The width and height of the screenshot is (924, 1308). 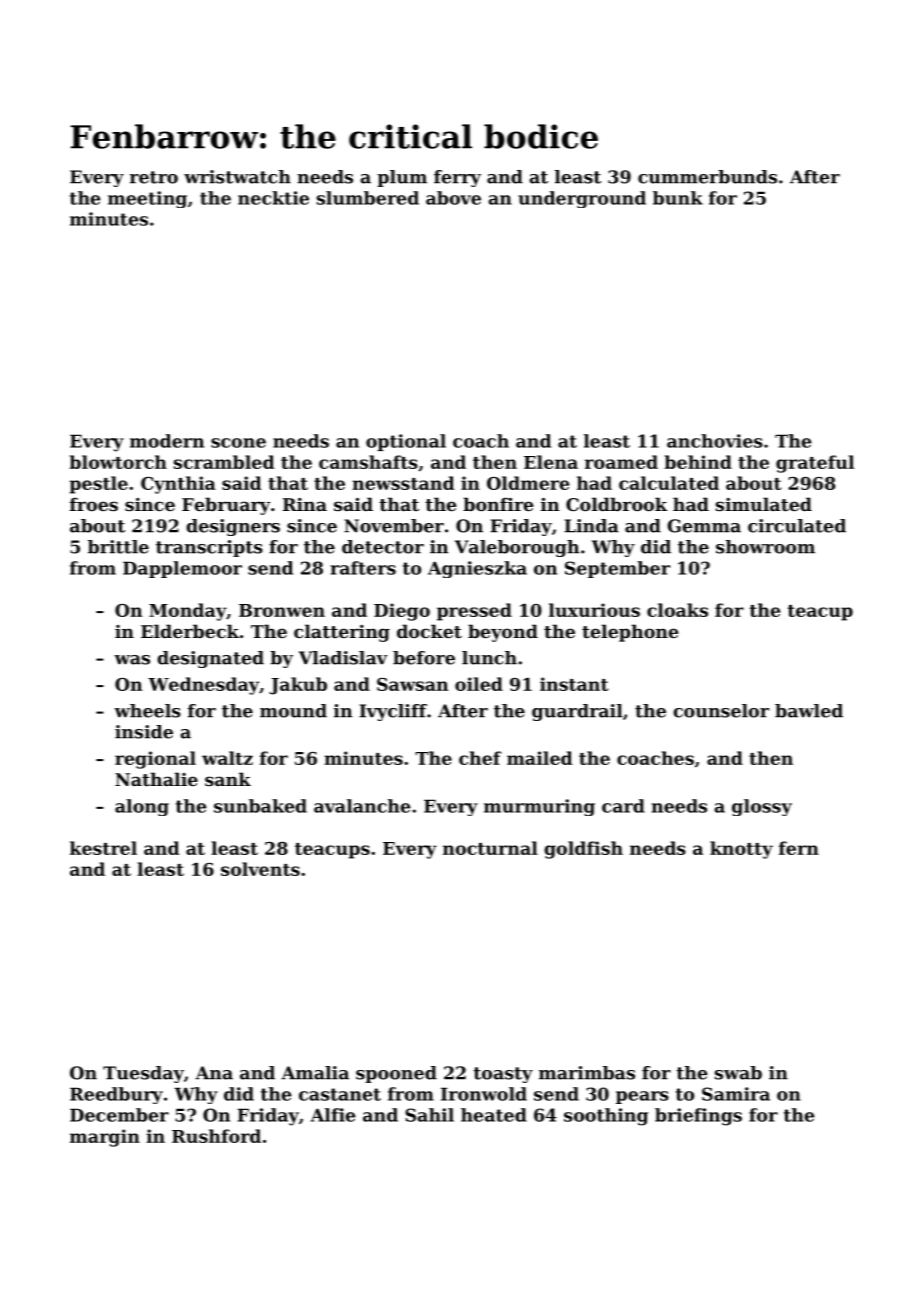 What do you see at coordinates (406, 442) in the screenshot?
I see `optional` at bounding box center [406, 442].
